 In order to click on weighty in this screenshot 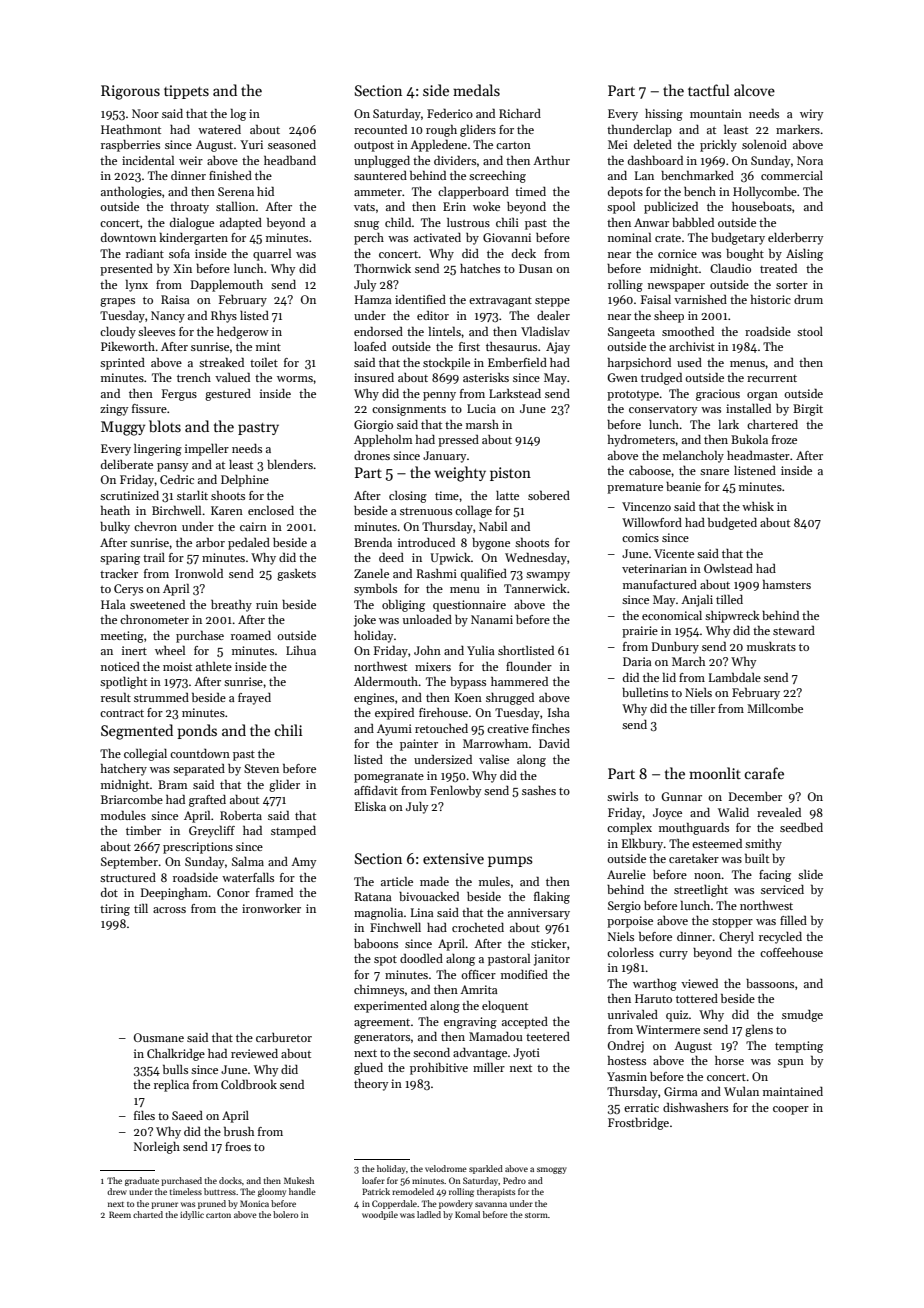, I will do `click(460, 474)`.
